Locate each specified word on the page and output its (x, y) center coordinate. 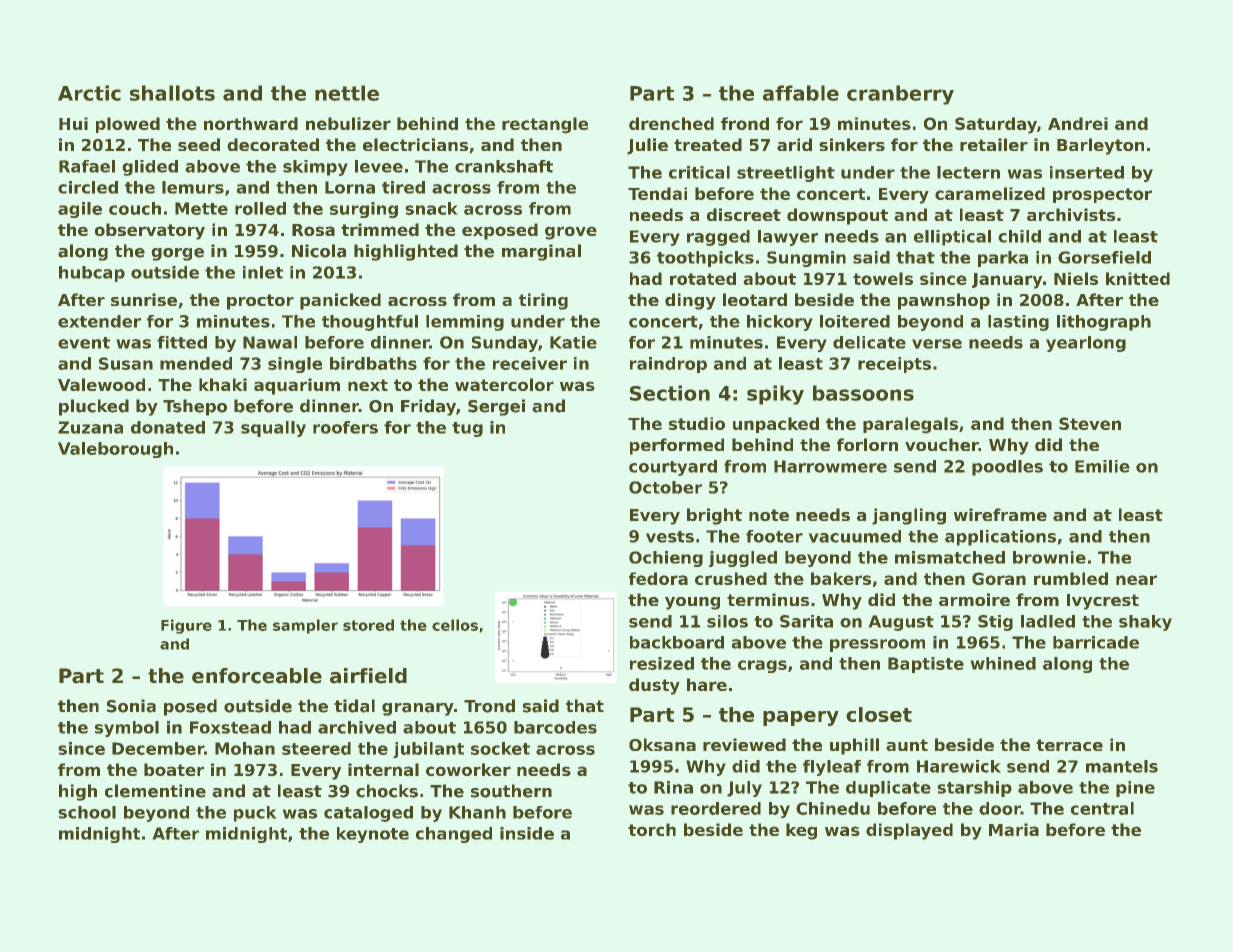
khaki (223, 384)
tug (467, 429)
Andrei (1078, 123)
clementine (155, 791)
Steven (1090, 423)
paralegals (910, 425)
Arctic (89, 93)
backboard (677, 642)
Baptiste (926, 665)
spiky (775, 395)
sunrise (144, 299)
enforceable (257, 676)
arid (794, 144)
